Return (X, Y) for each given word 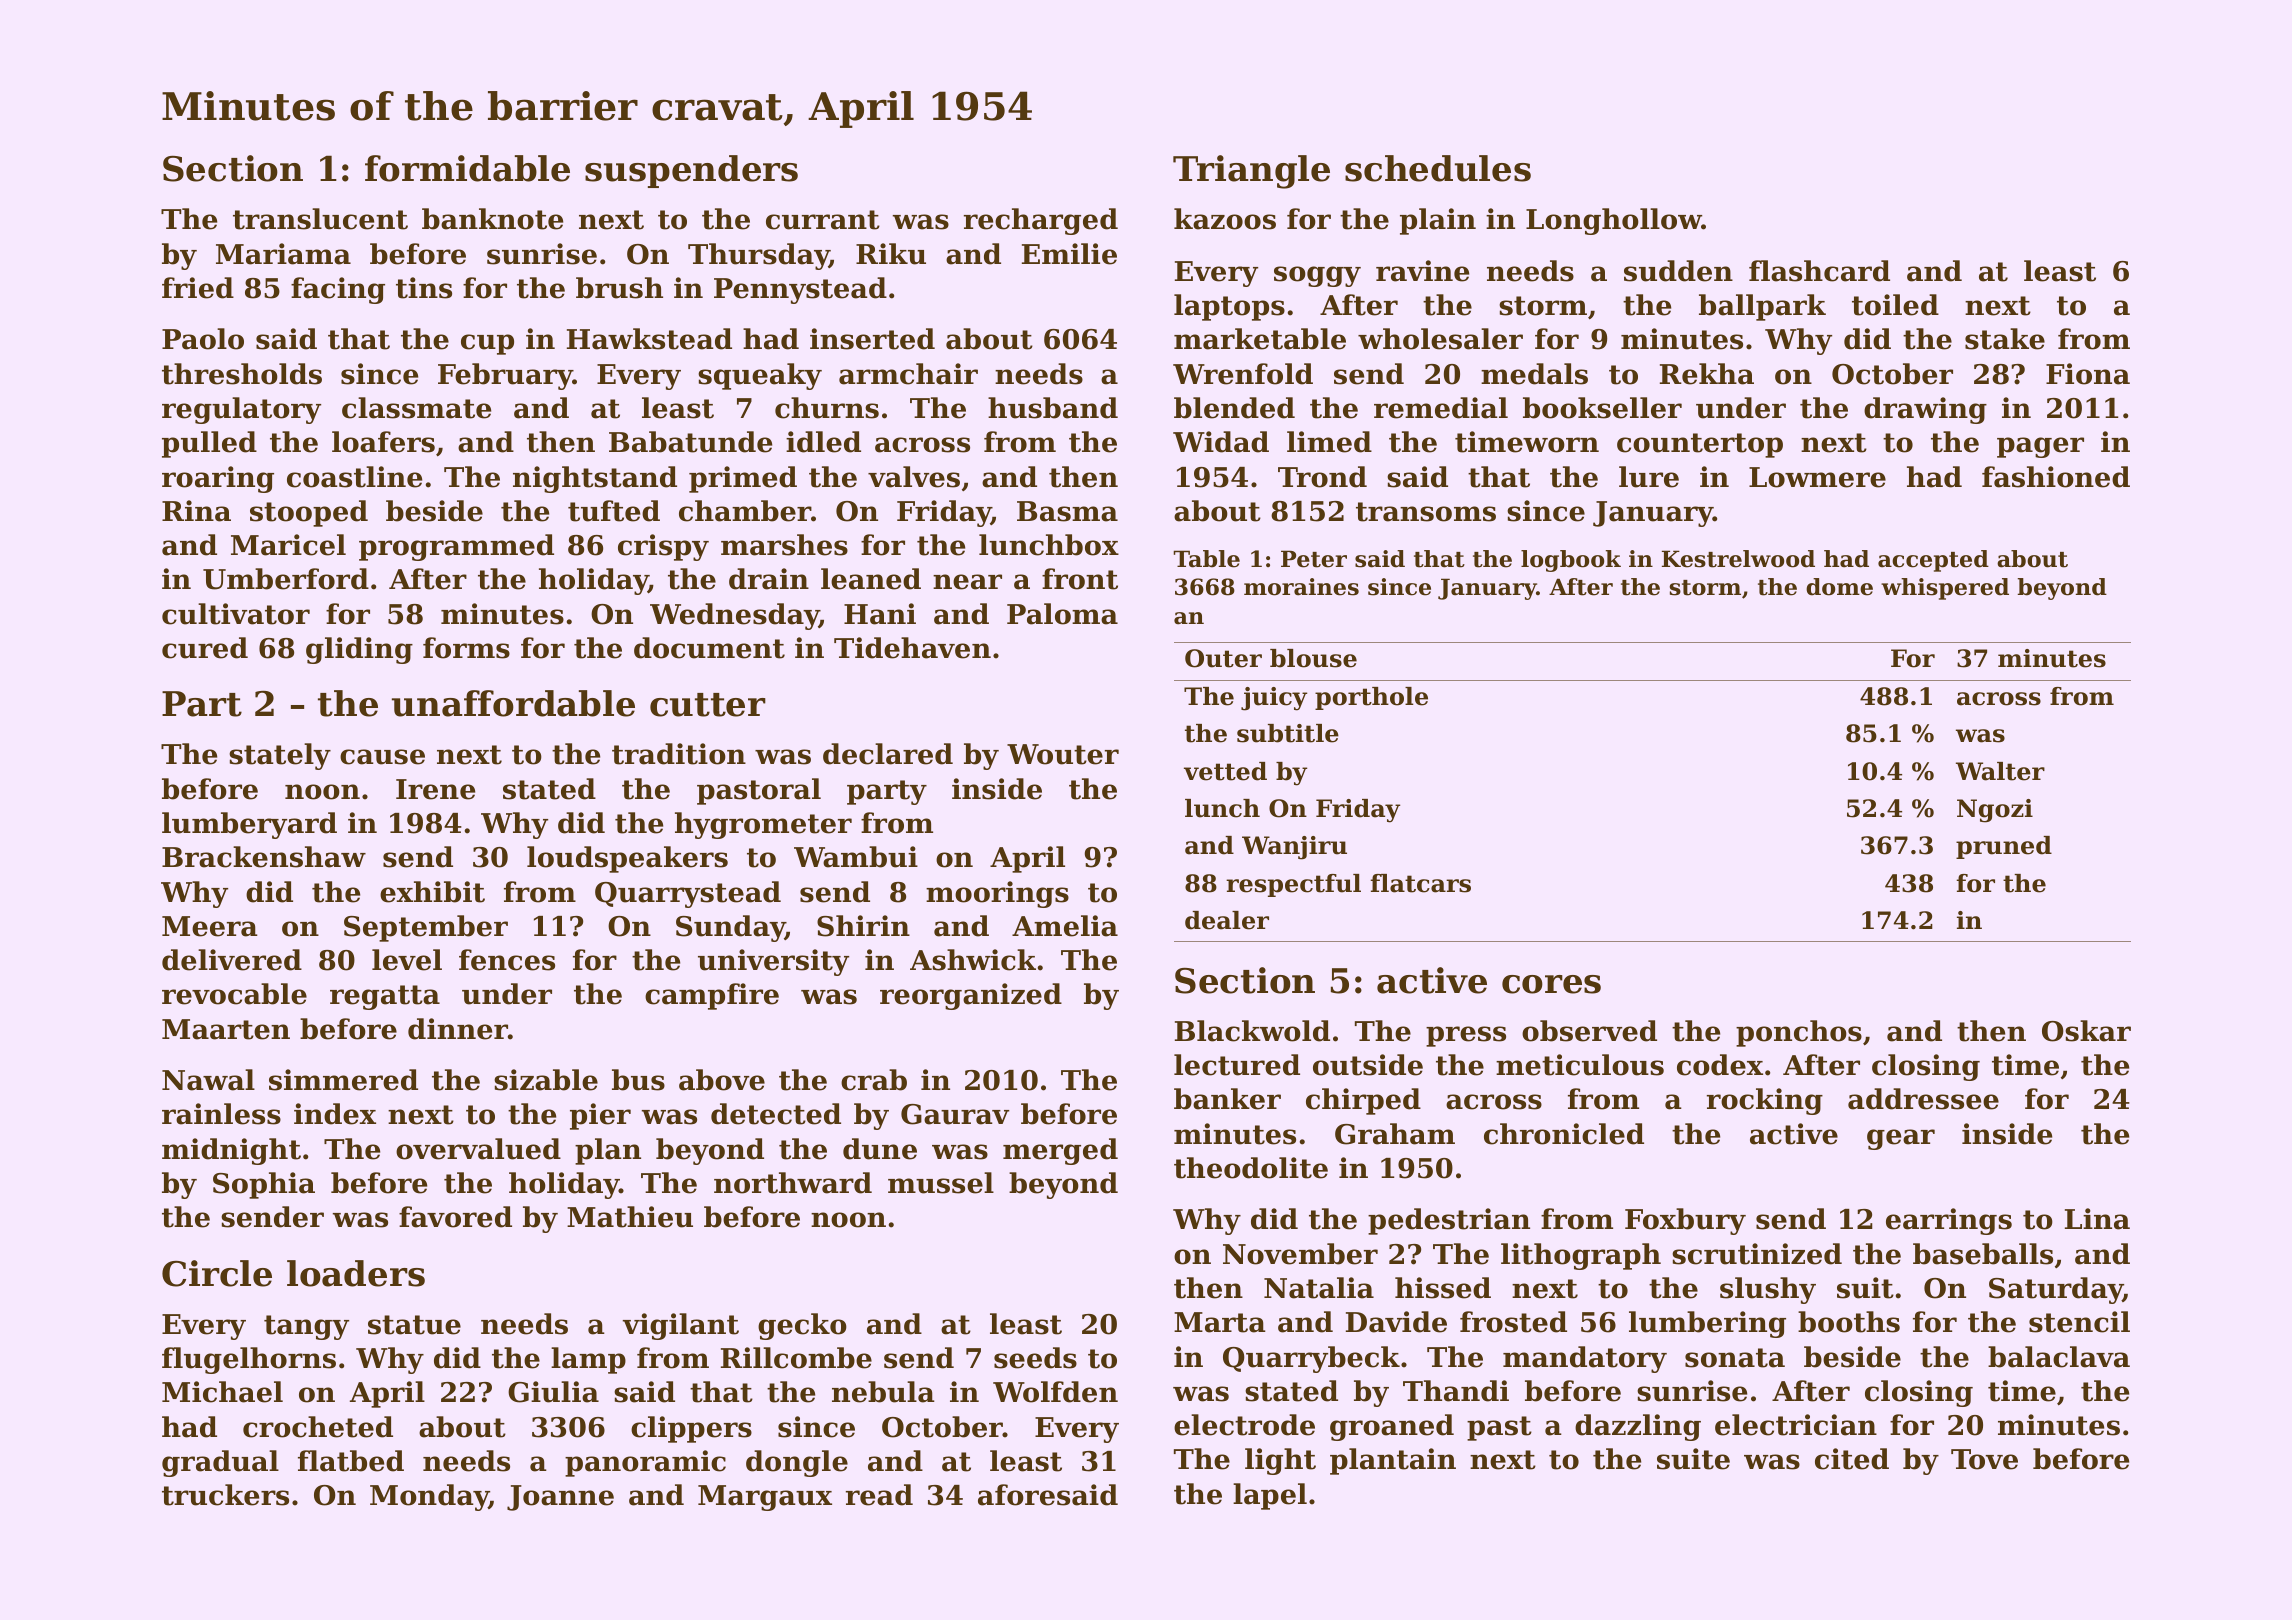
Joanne (560, 1498)
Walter (2000, 771)
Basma (1067, 511)
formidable (467, 168)
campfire (712, 996)
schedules (1438, 168)
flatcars (1420, 883)
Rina (196, 511)
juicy (1274, 699)
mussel (941, 1183)
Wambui (856, 857)
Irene (435, 789)
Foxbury (1685, 1221)
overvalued (478, 1149)
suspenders (691, 171)
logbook (1571, 561)
